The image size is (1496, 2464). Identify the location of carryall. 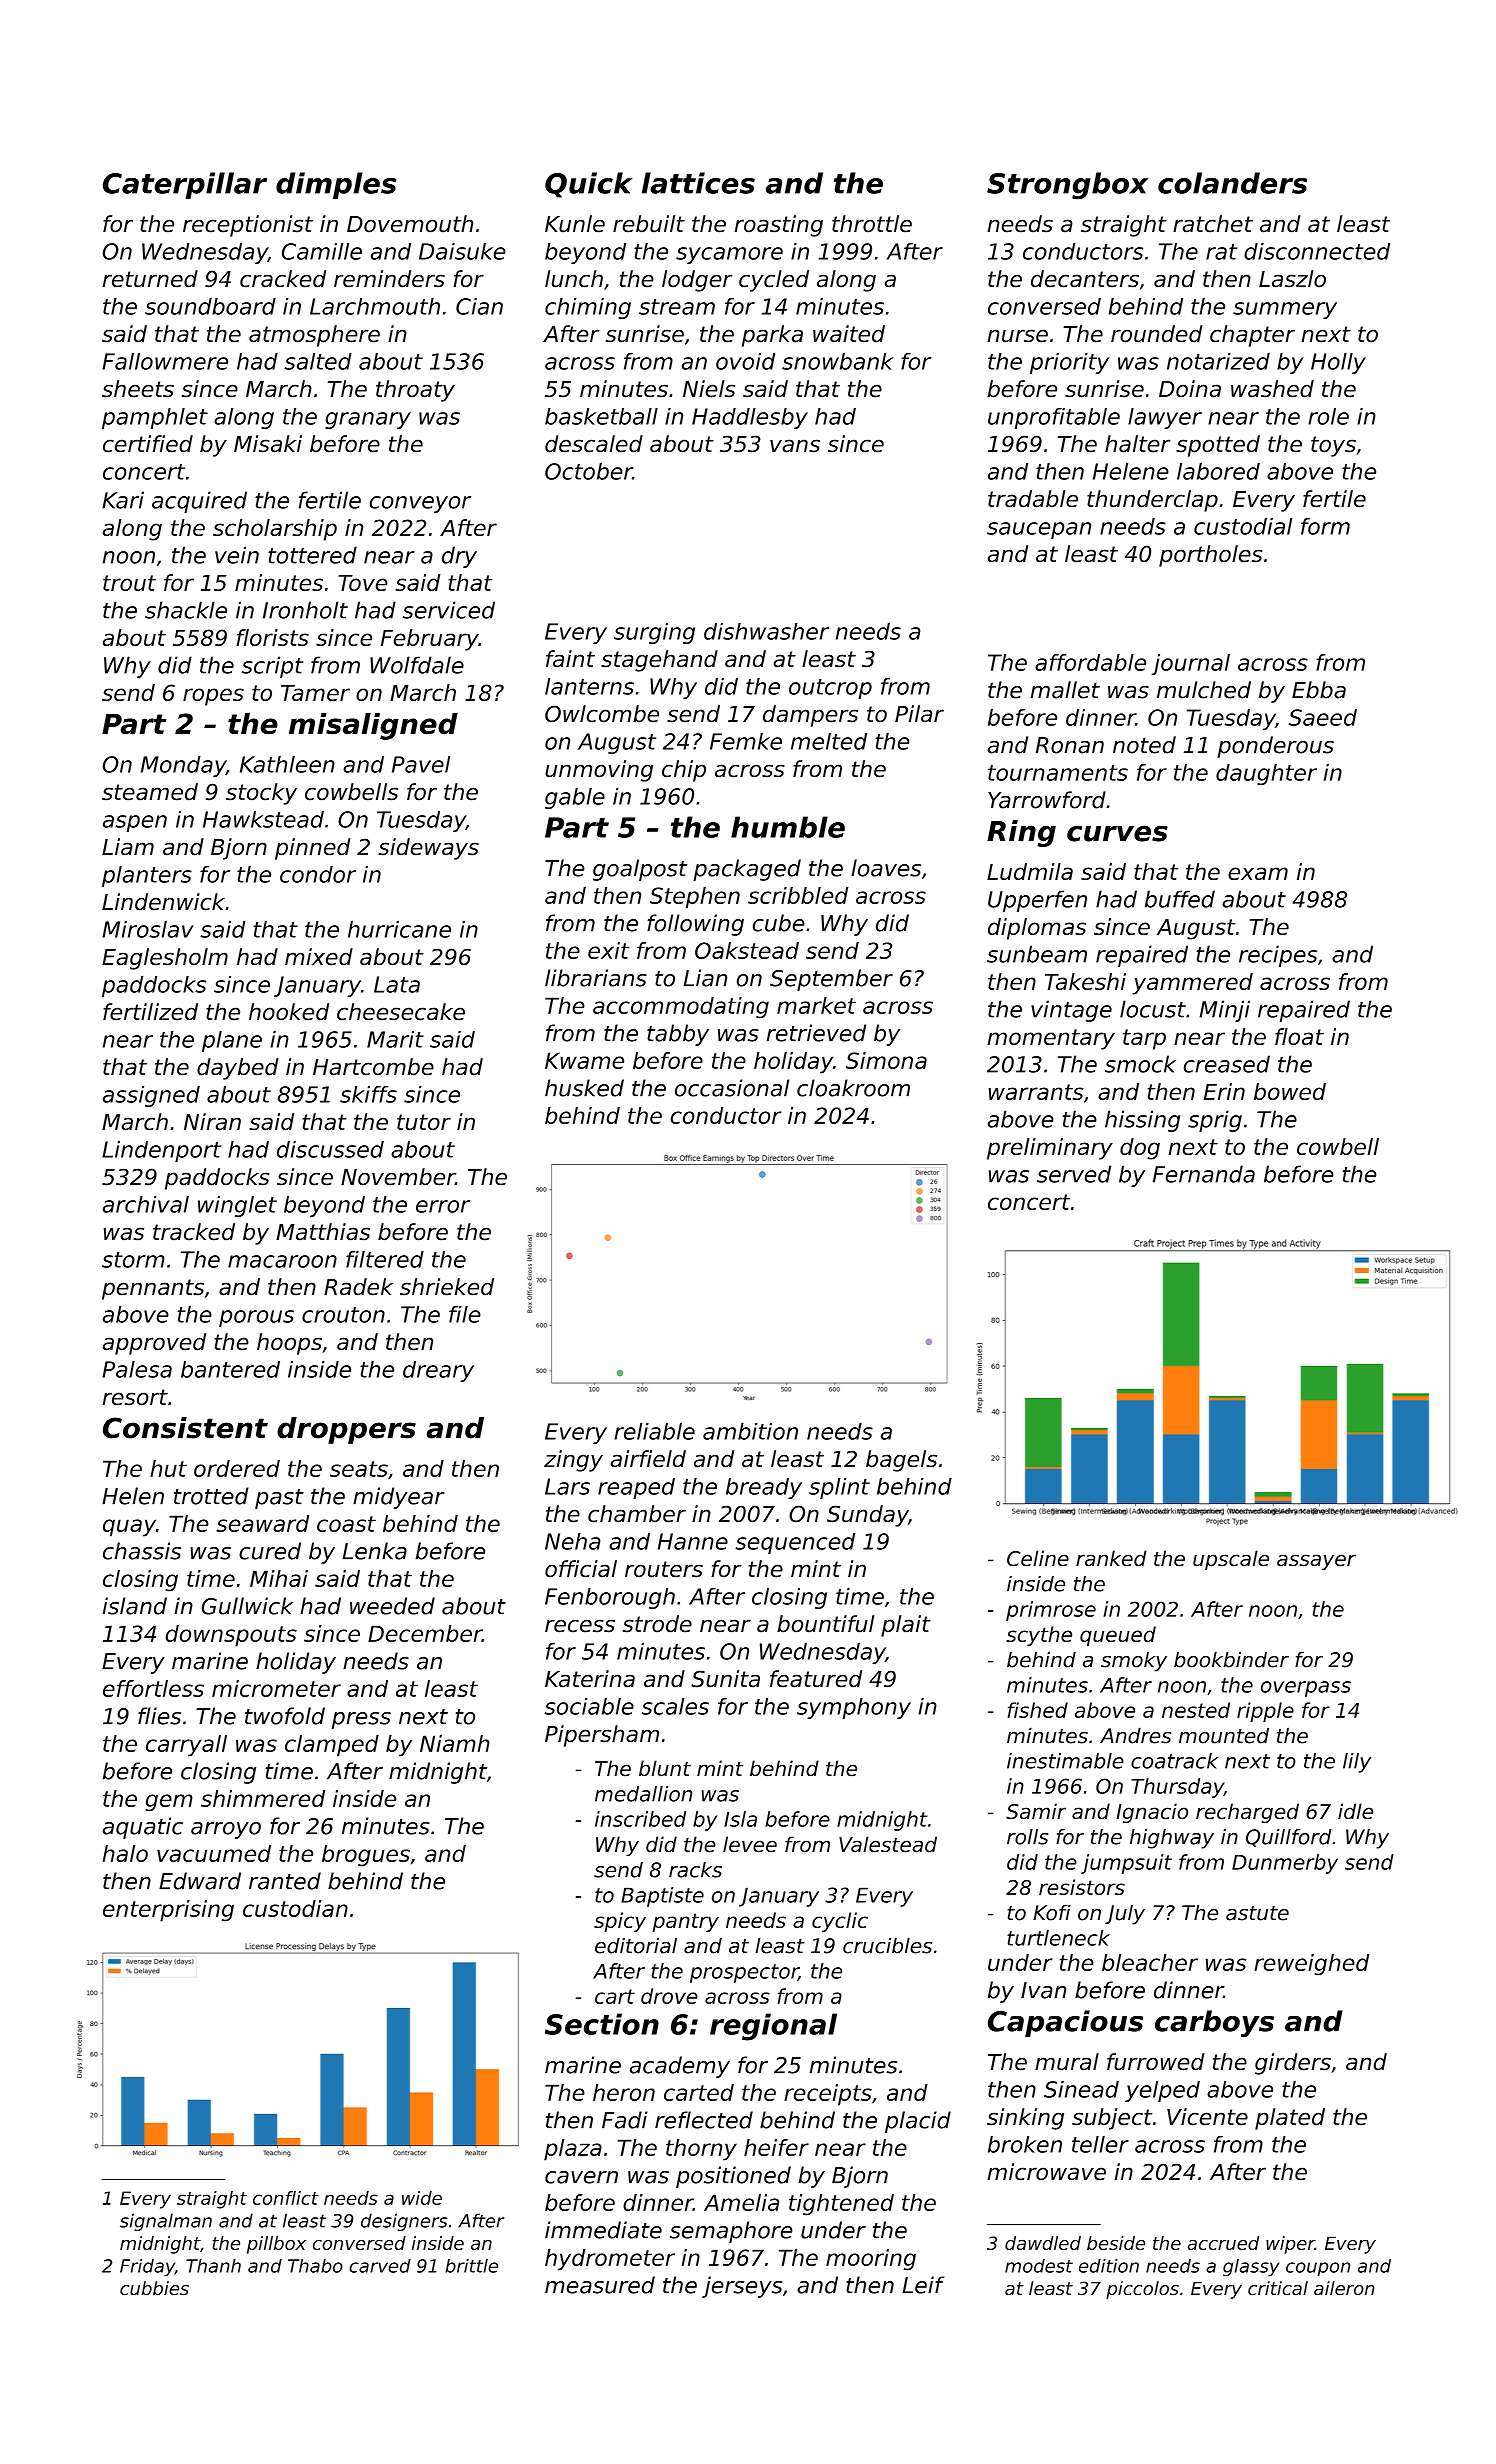
(186, 1746).
